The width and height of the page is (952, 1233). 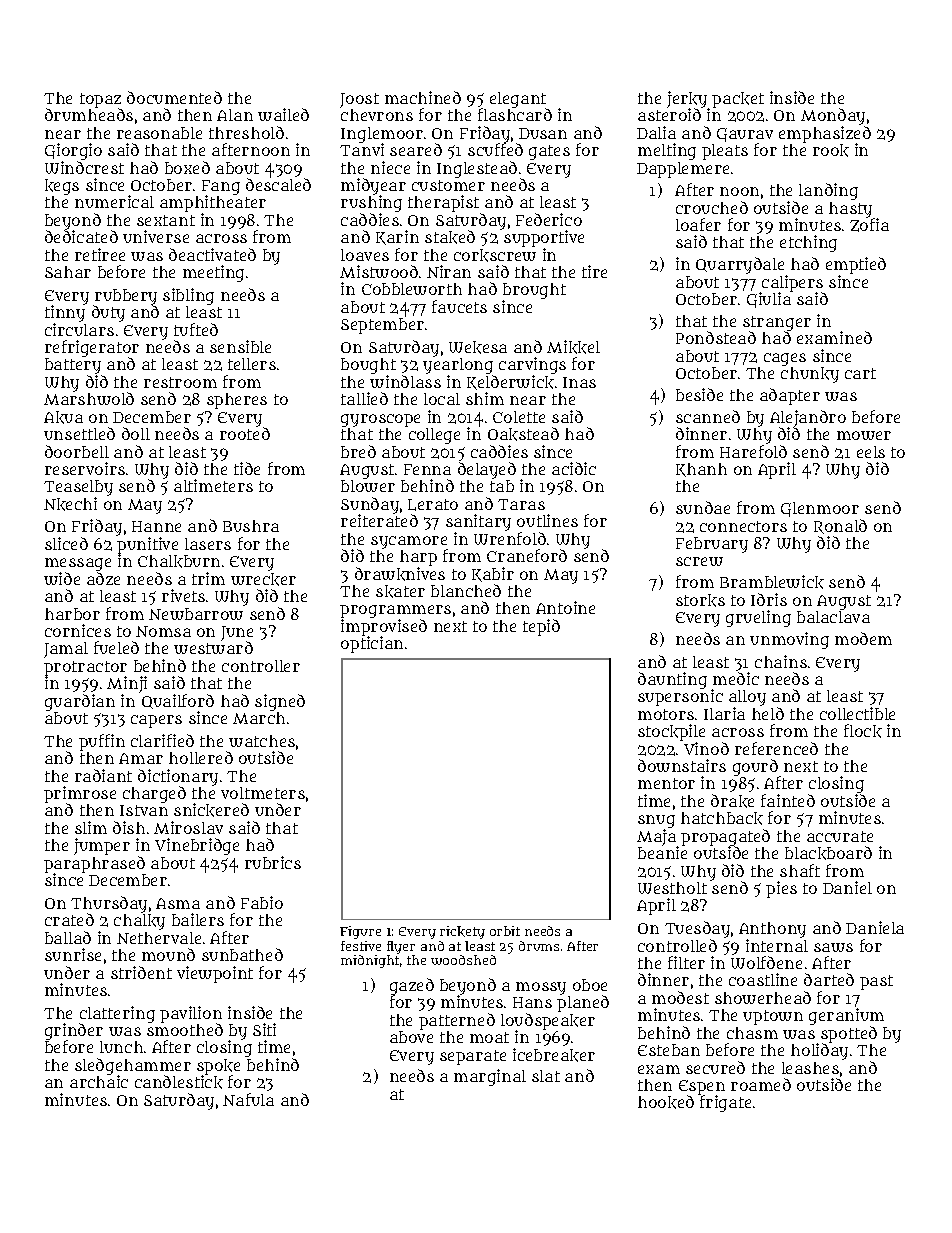 What do you see at coordinates (136, 433) in the page?
I see `doll` at bounding box center [136, 433].
